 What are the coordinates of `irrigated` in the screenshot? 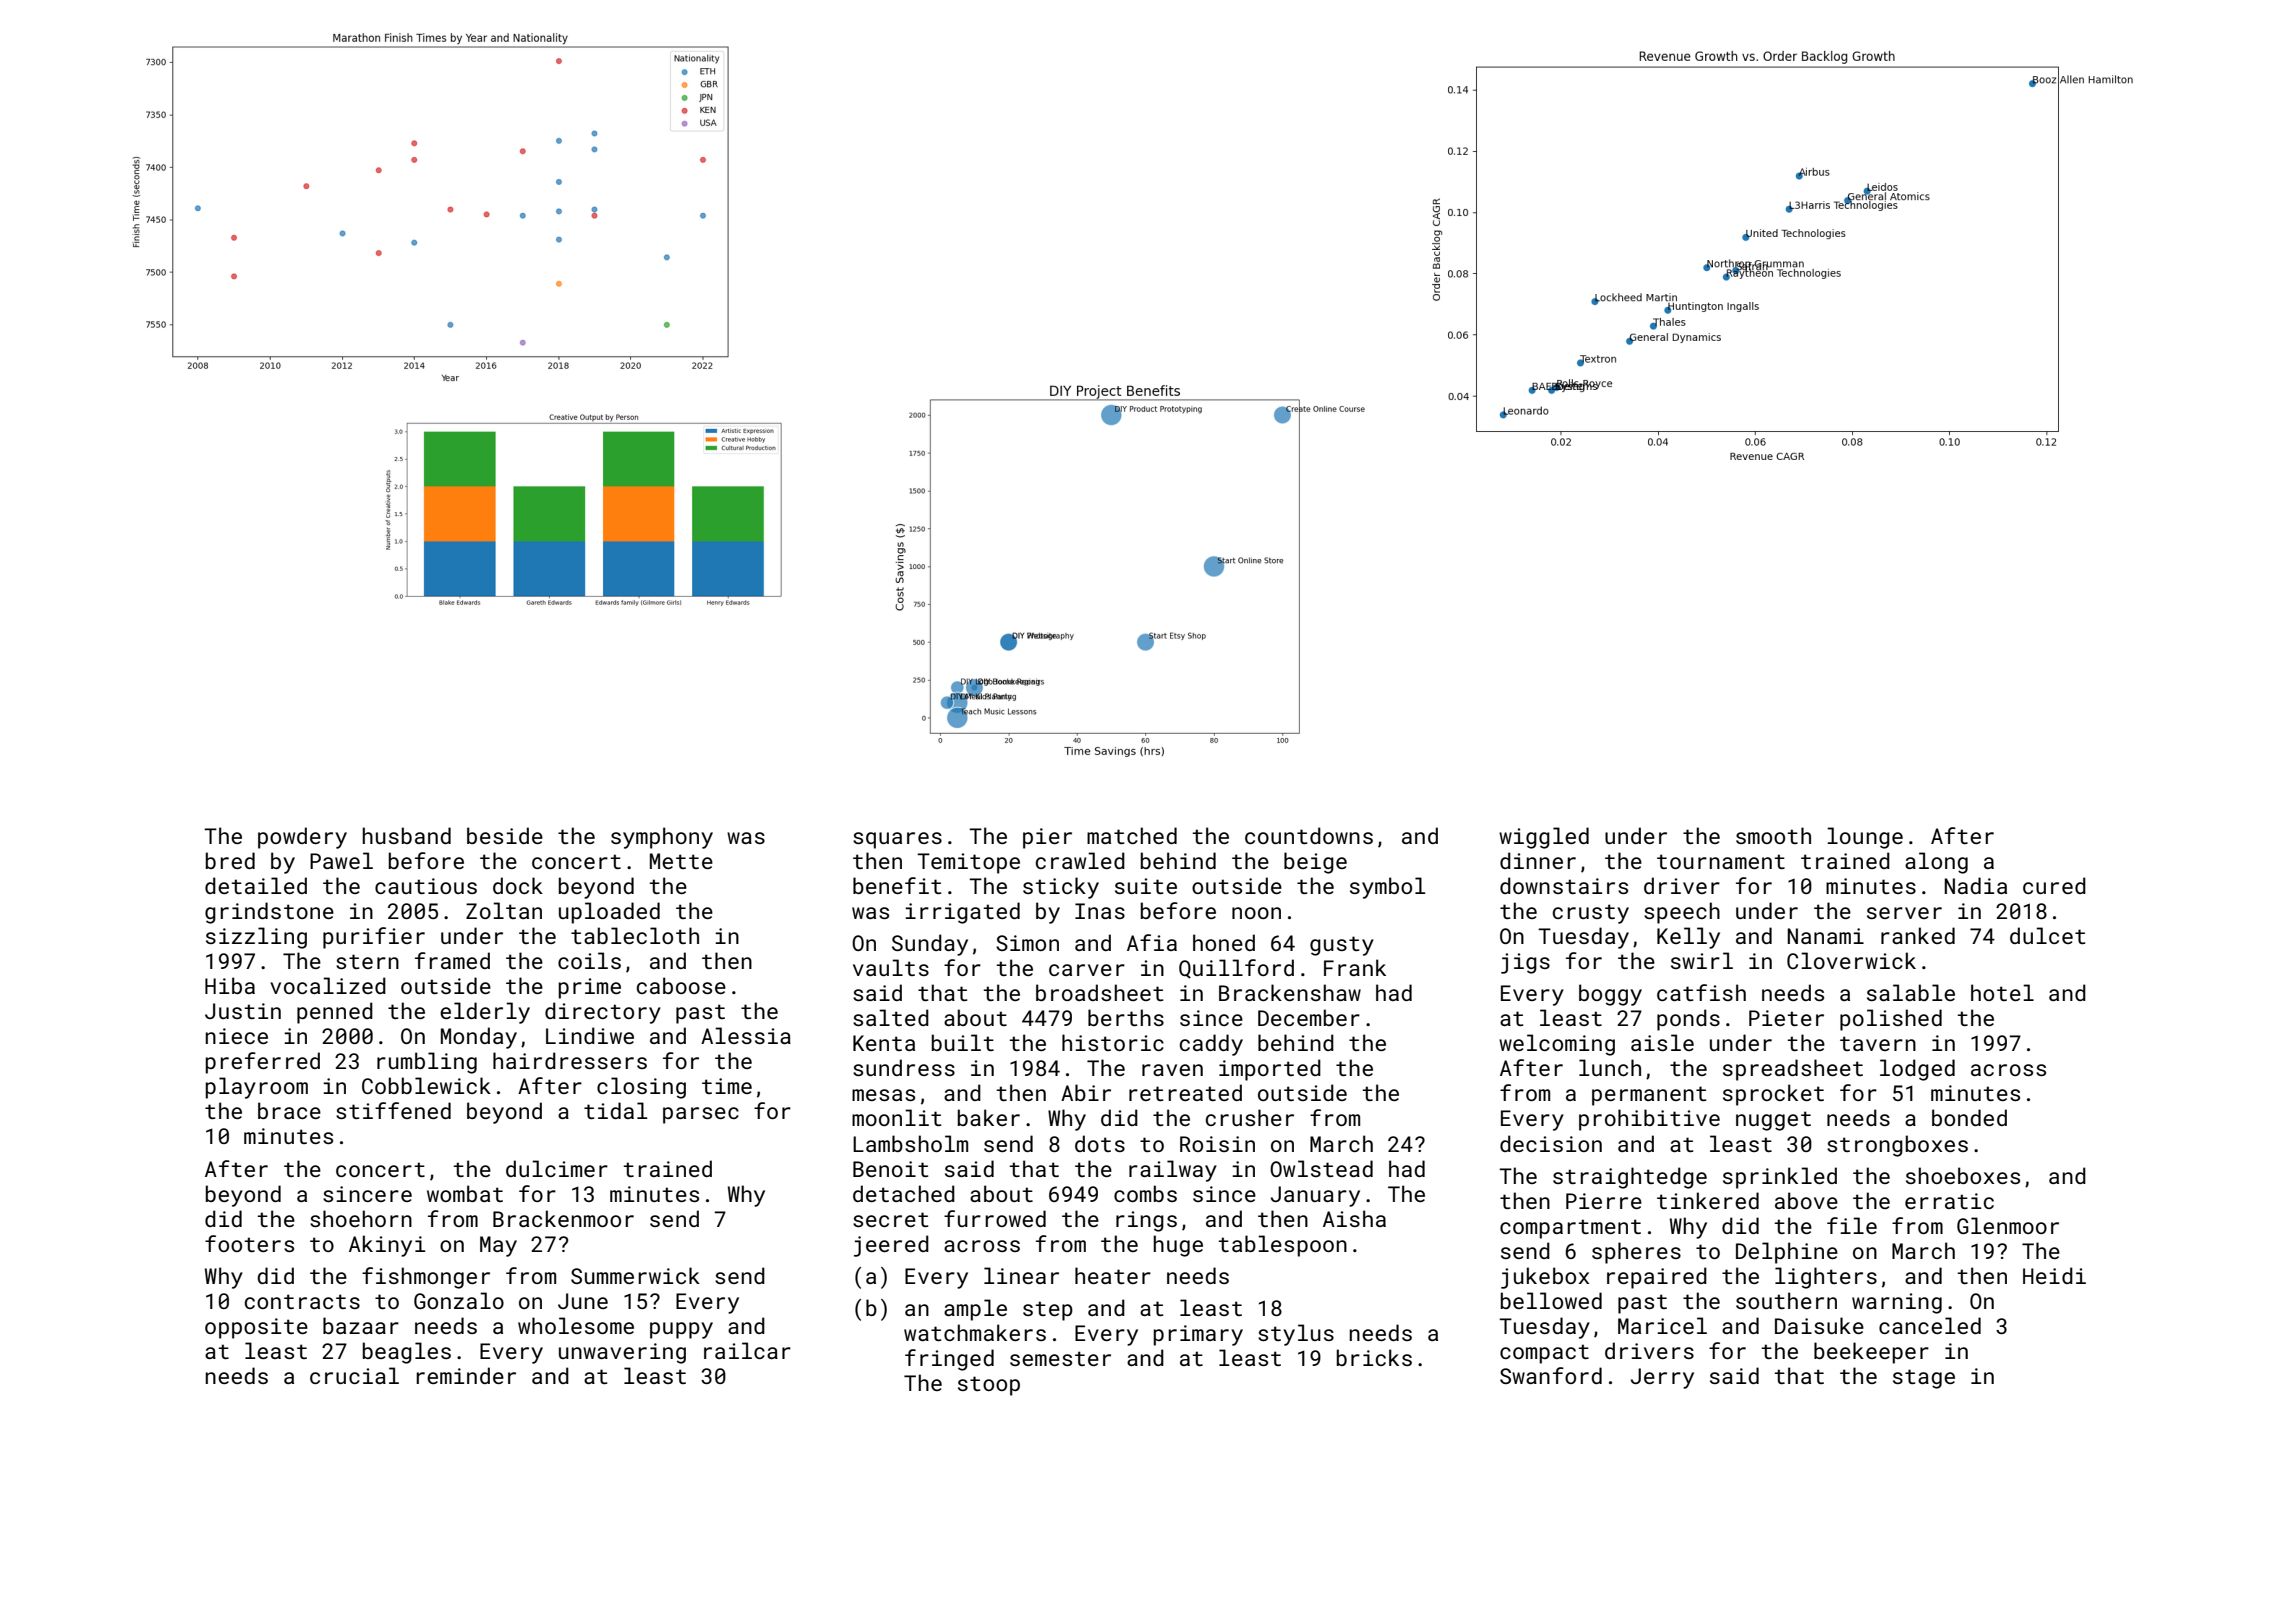 It's located at (962, 913).
